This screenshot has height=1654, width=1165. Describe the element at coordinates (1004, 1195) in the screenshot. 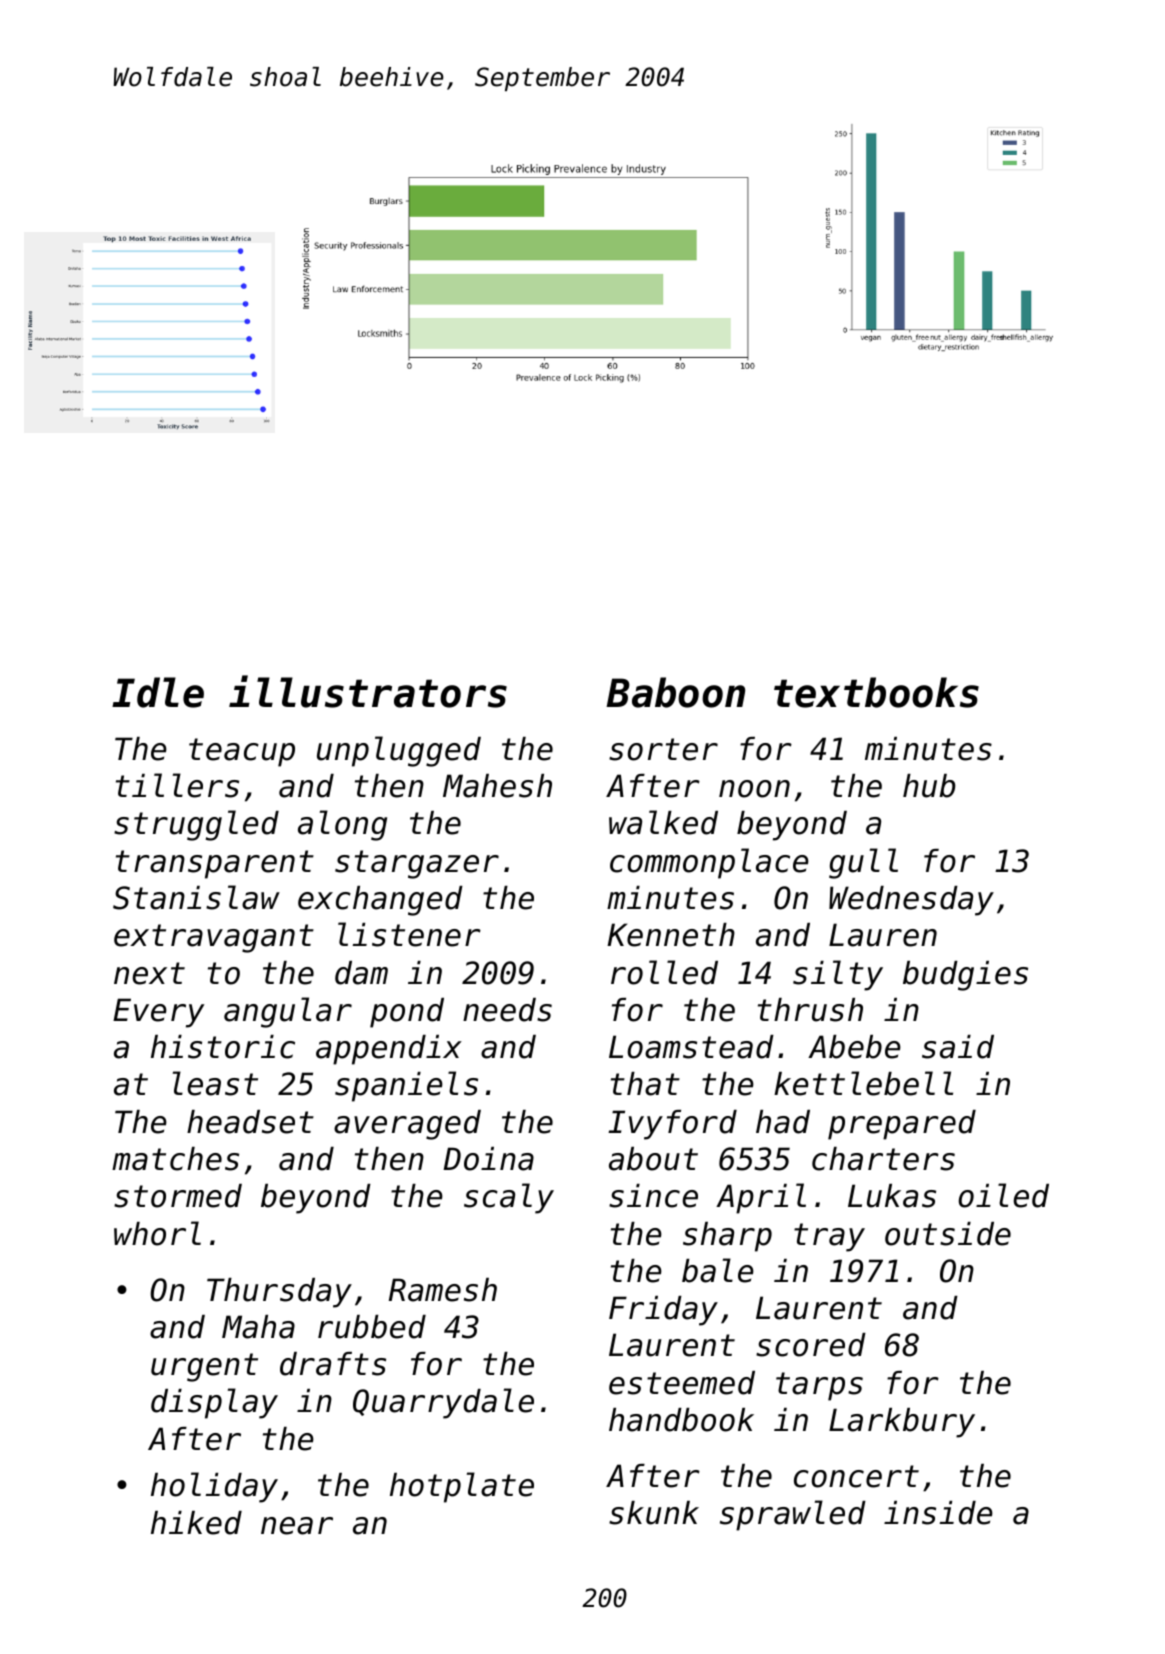

I see `oiled` at that location.
